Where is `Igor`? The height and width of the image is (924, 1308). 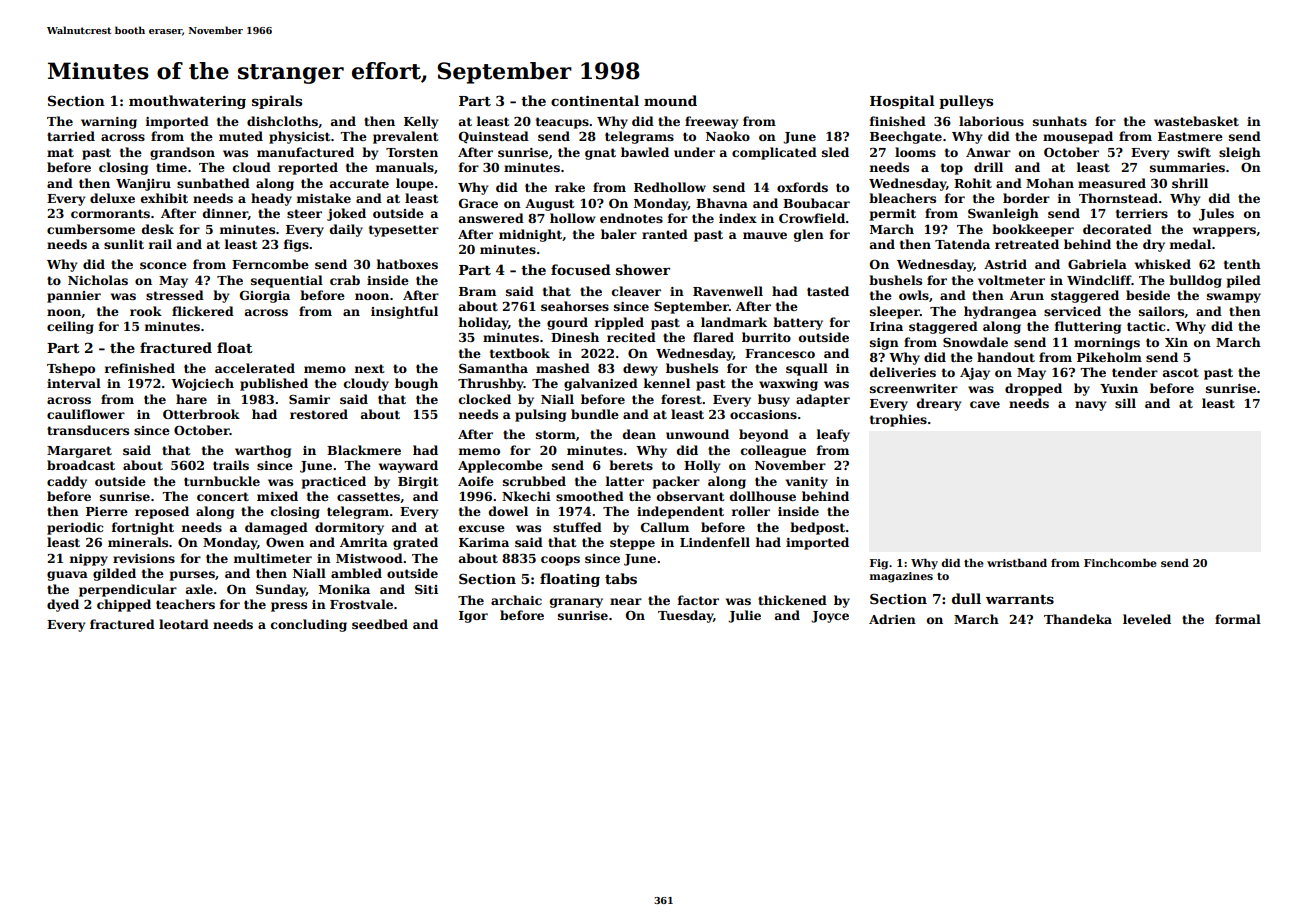
Igor is located at coordinates (473, 617).
